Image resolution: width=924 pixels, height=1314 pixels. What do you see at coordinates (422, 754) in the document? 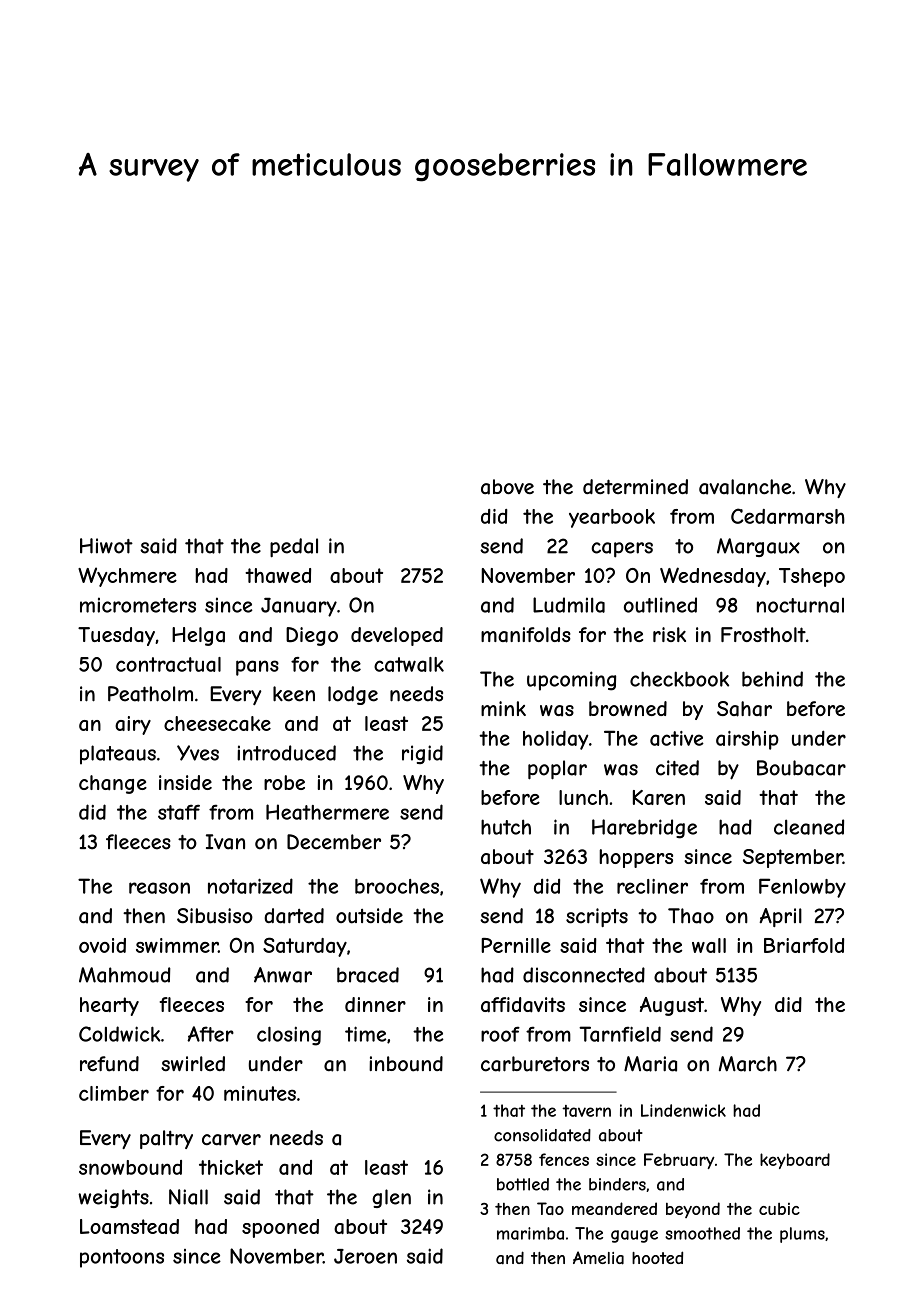
I see `rigid` at bounding box center [422, 754].
